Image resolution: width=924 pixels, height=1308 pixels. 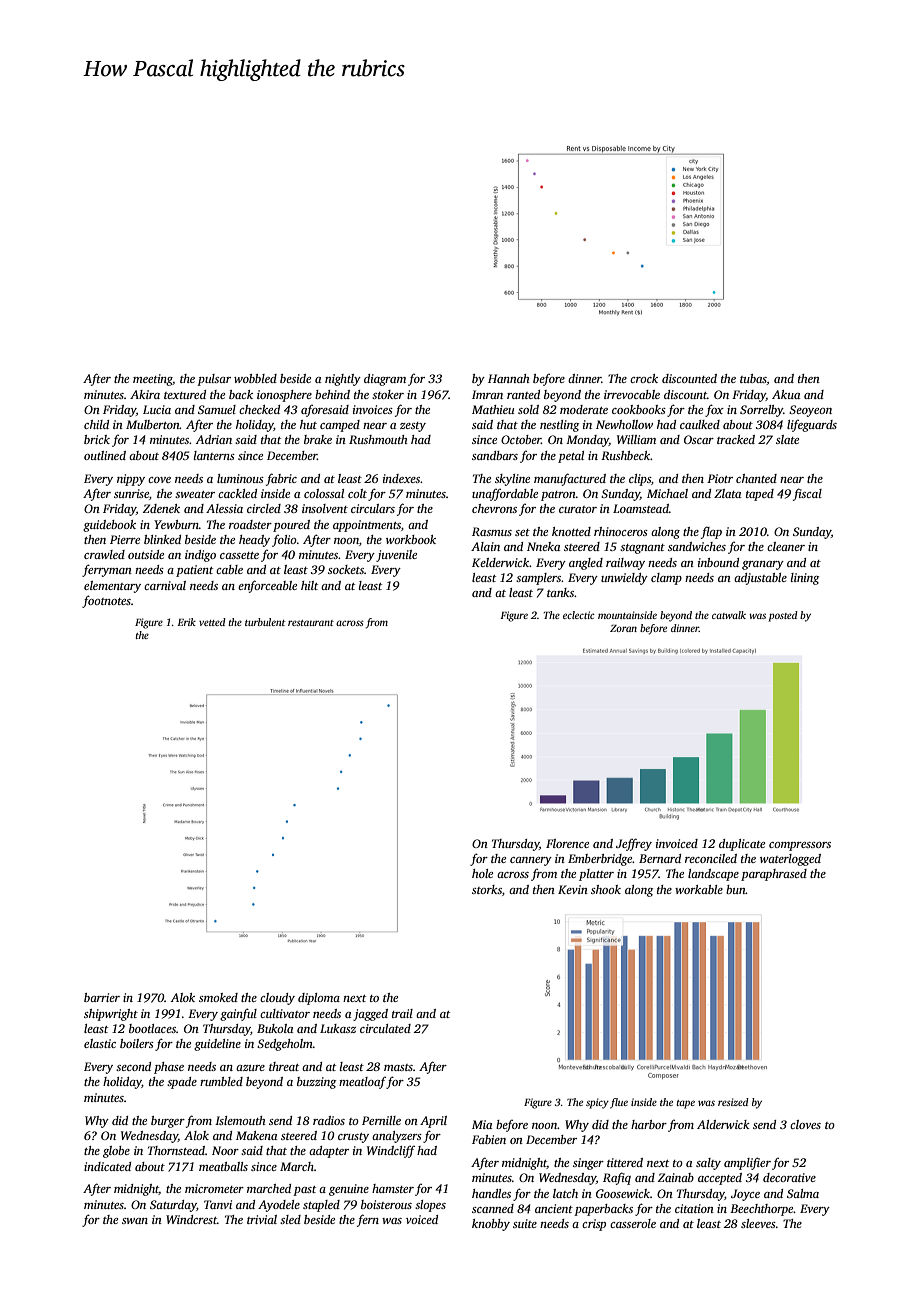 I want to click on Mulberton, so click(x=153, y=424).
